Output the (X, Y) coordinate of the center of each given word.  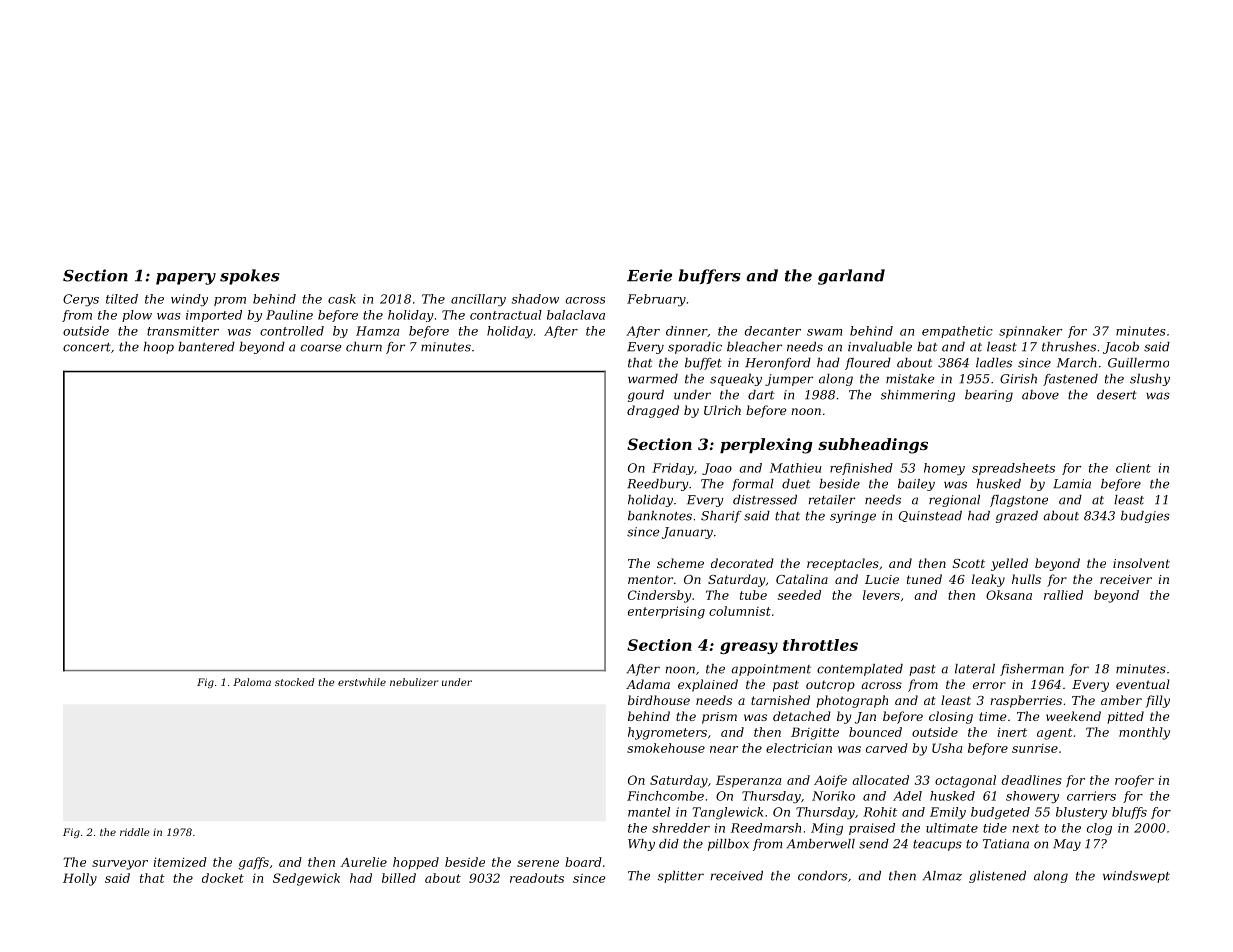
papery (186, 279)
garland (851, 277)
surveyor (120, 865)
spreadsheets (1013, 469)
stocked (294, 682)
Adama (648, 684)
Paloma (252, 682)
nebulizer (414, 682)
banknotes (660, 516)
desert (1117, 395)
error (989, 685)
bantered (206, 347)
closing (951, 717)
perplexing (766, 446)
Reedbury (658, 485)
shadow (535, 299)
